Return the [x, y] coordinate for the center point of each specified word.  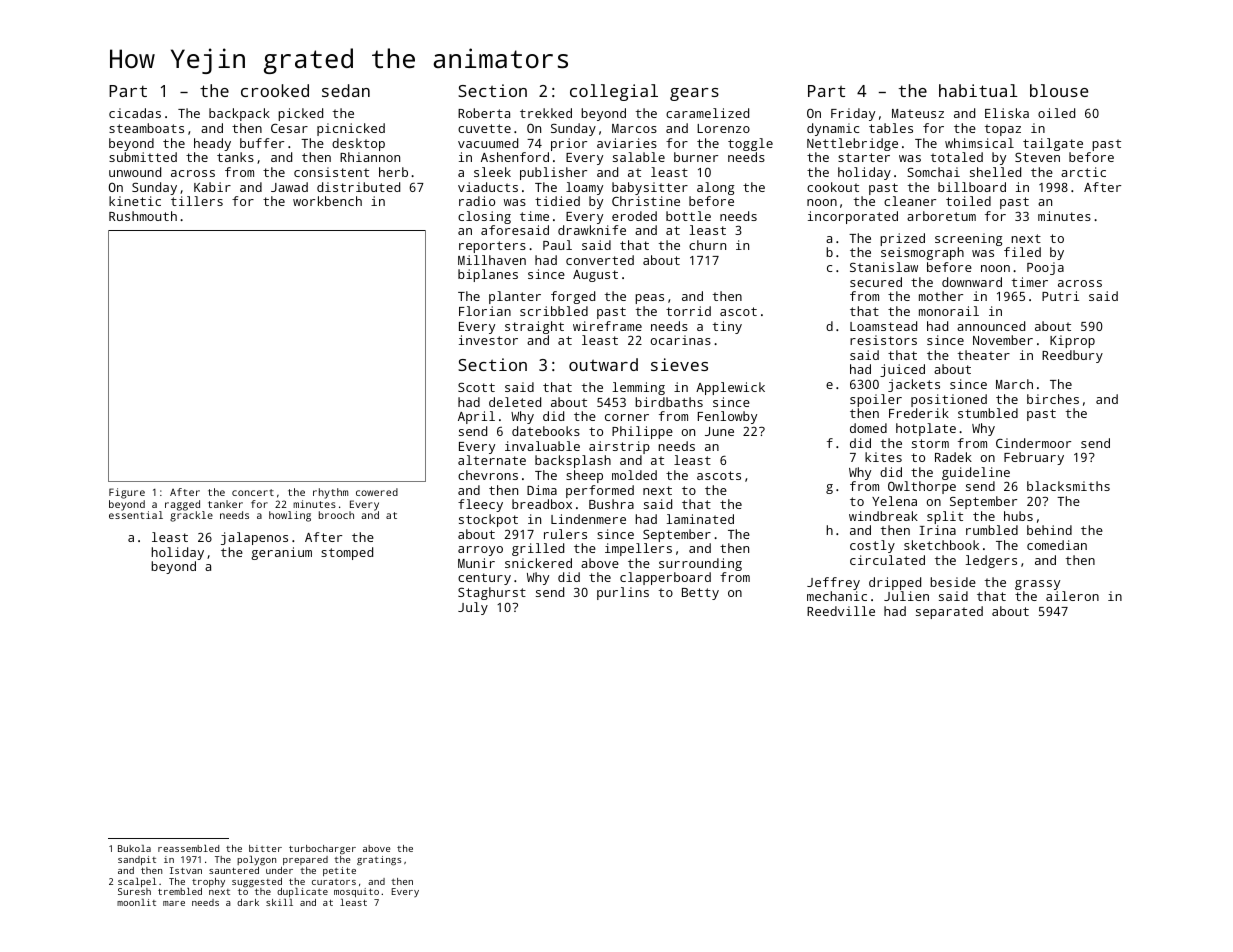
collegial [614, 92]
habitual [978, 90]
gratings [379, 860]
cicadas [135, 113]
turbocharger [322, 849]
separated [949, 612]
